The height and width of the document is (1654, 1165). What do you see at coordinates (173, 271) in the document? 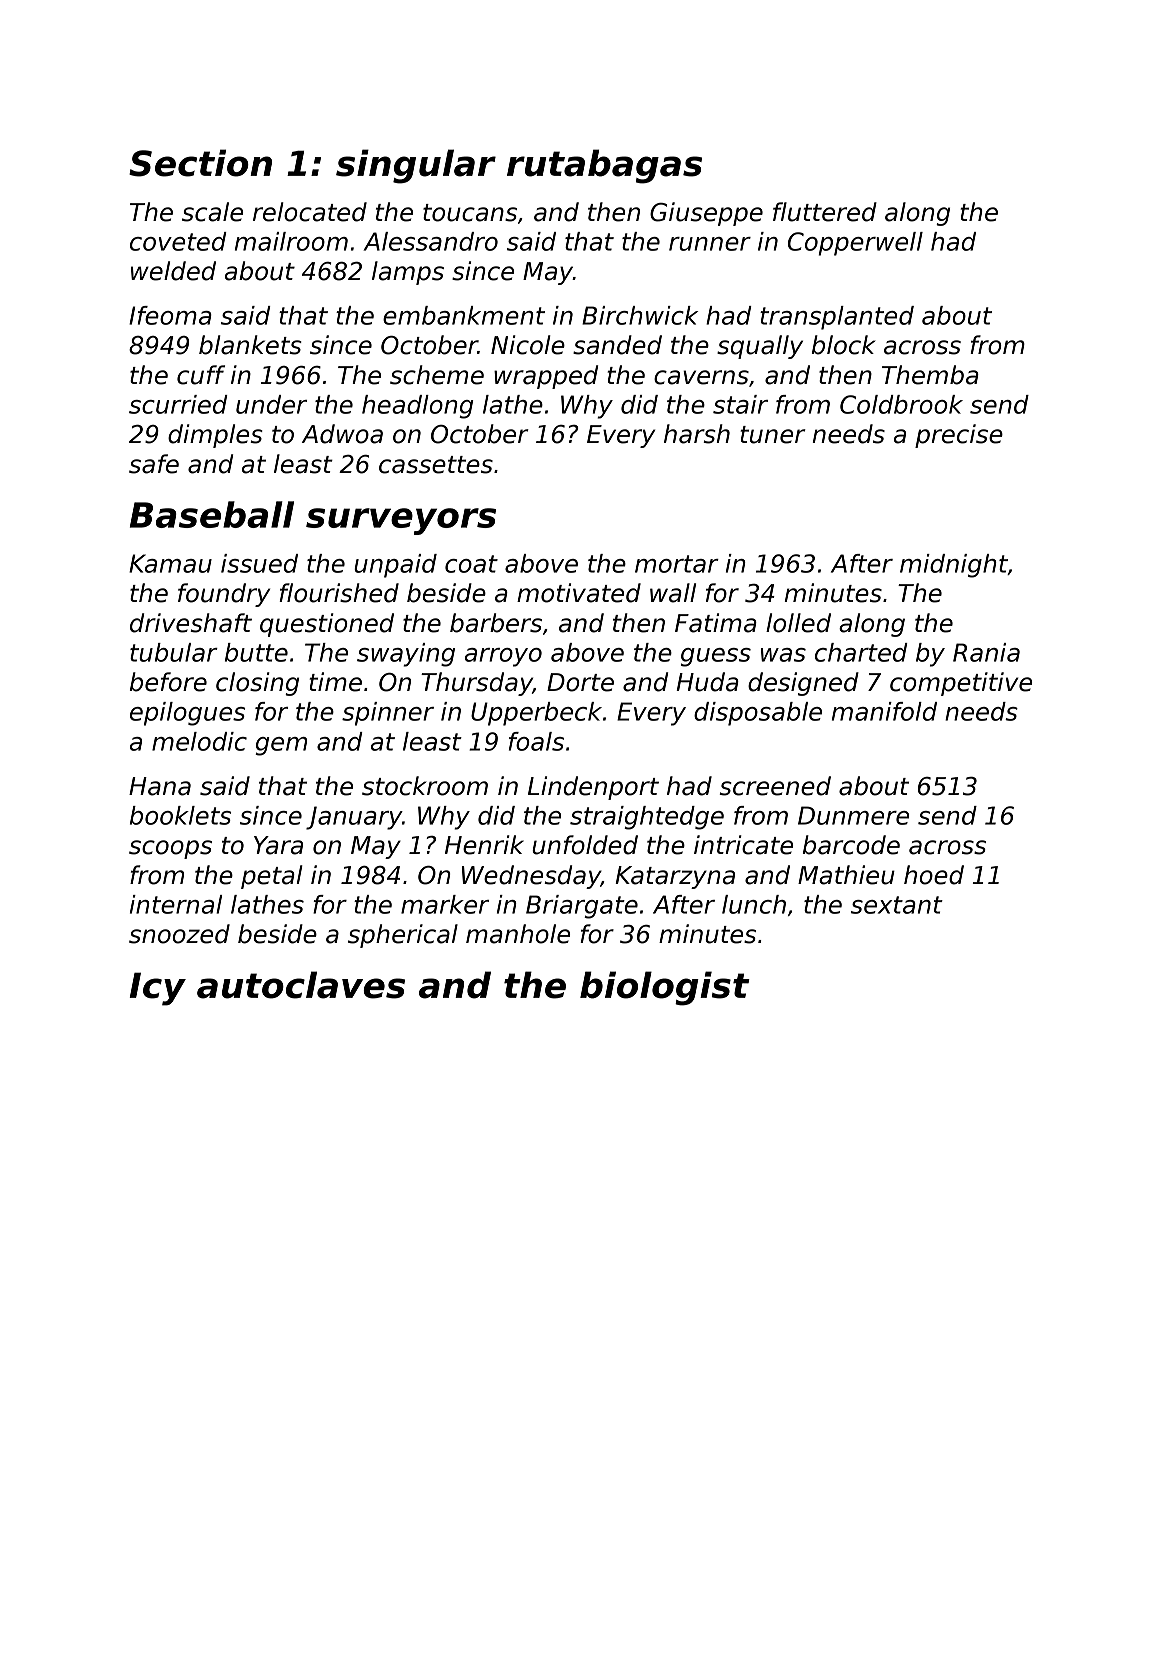
I see `welded` at bounding box center [173, 271].
